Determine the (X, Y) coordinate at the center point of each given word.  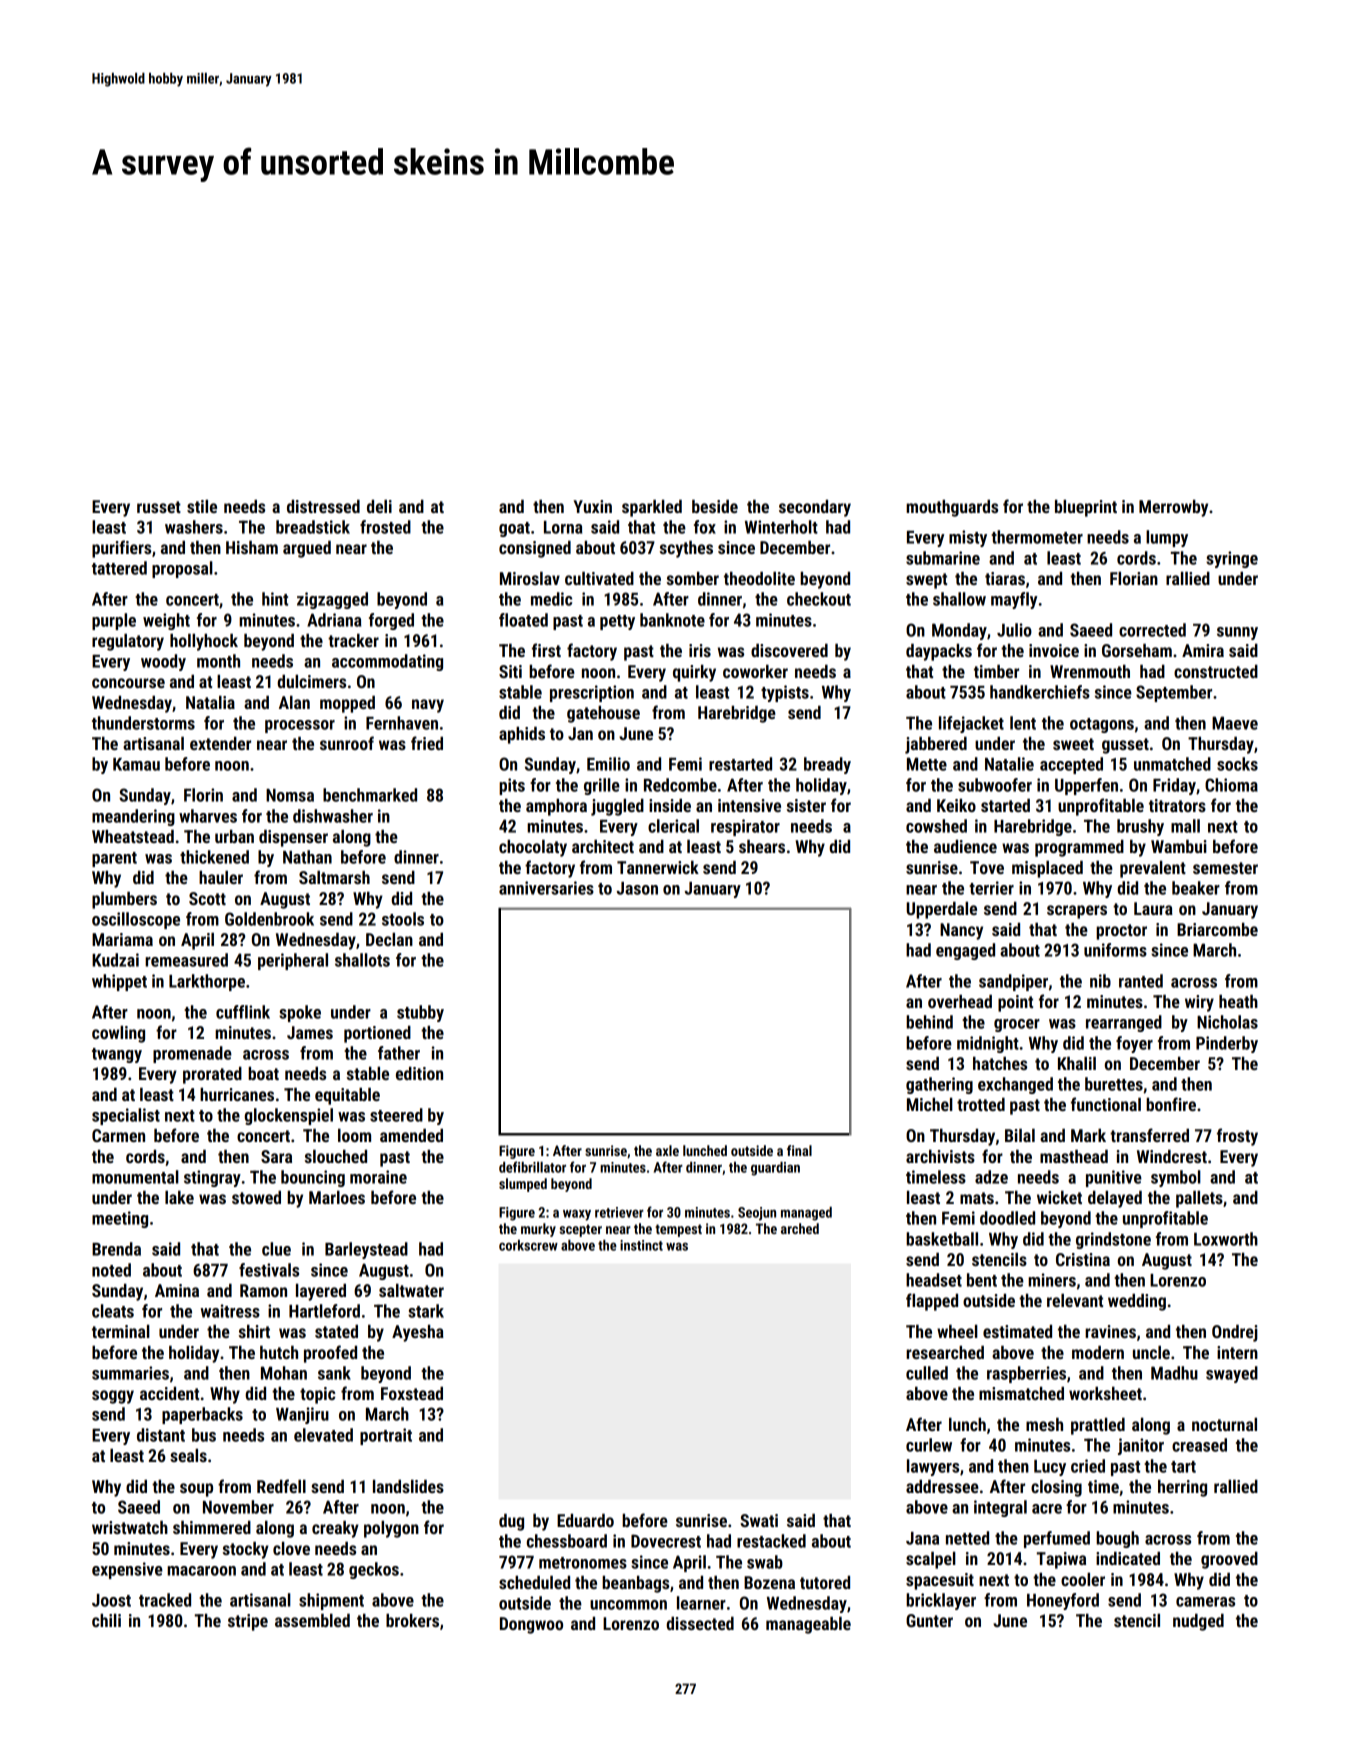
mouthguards (952, 508)
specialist (126, 1116)
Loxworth (1226, 1239)
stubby (420, 1013)
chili (106, 1620)
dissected (700, 1623)
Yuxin (592, 506)
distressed (323, 506)
